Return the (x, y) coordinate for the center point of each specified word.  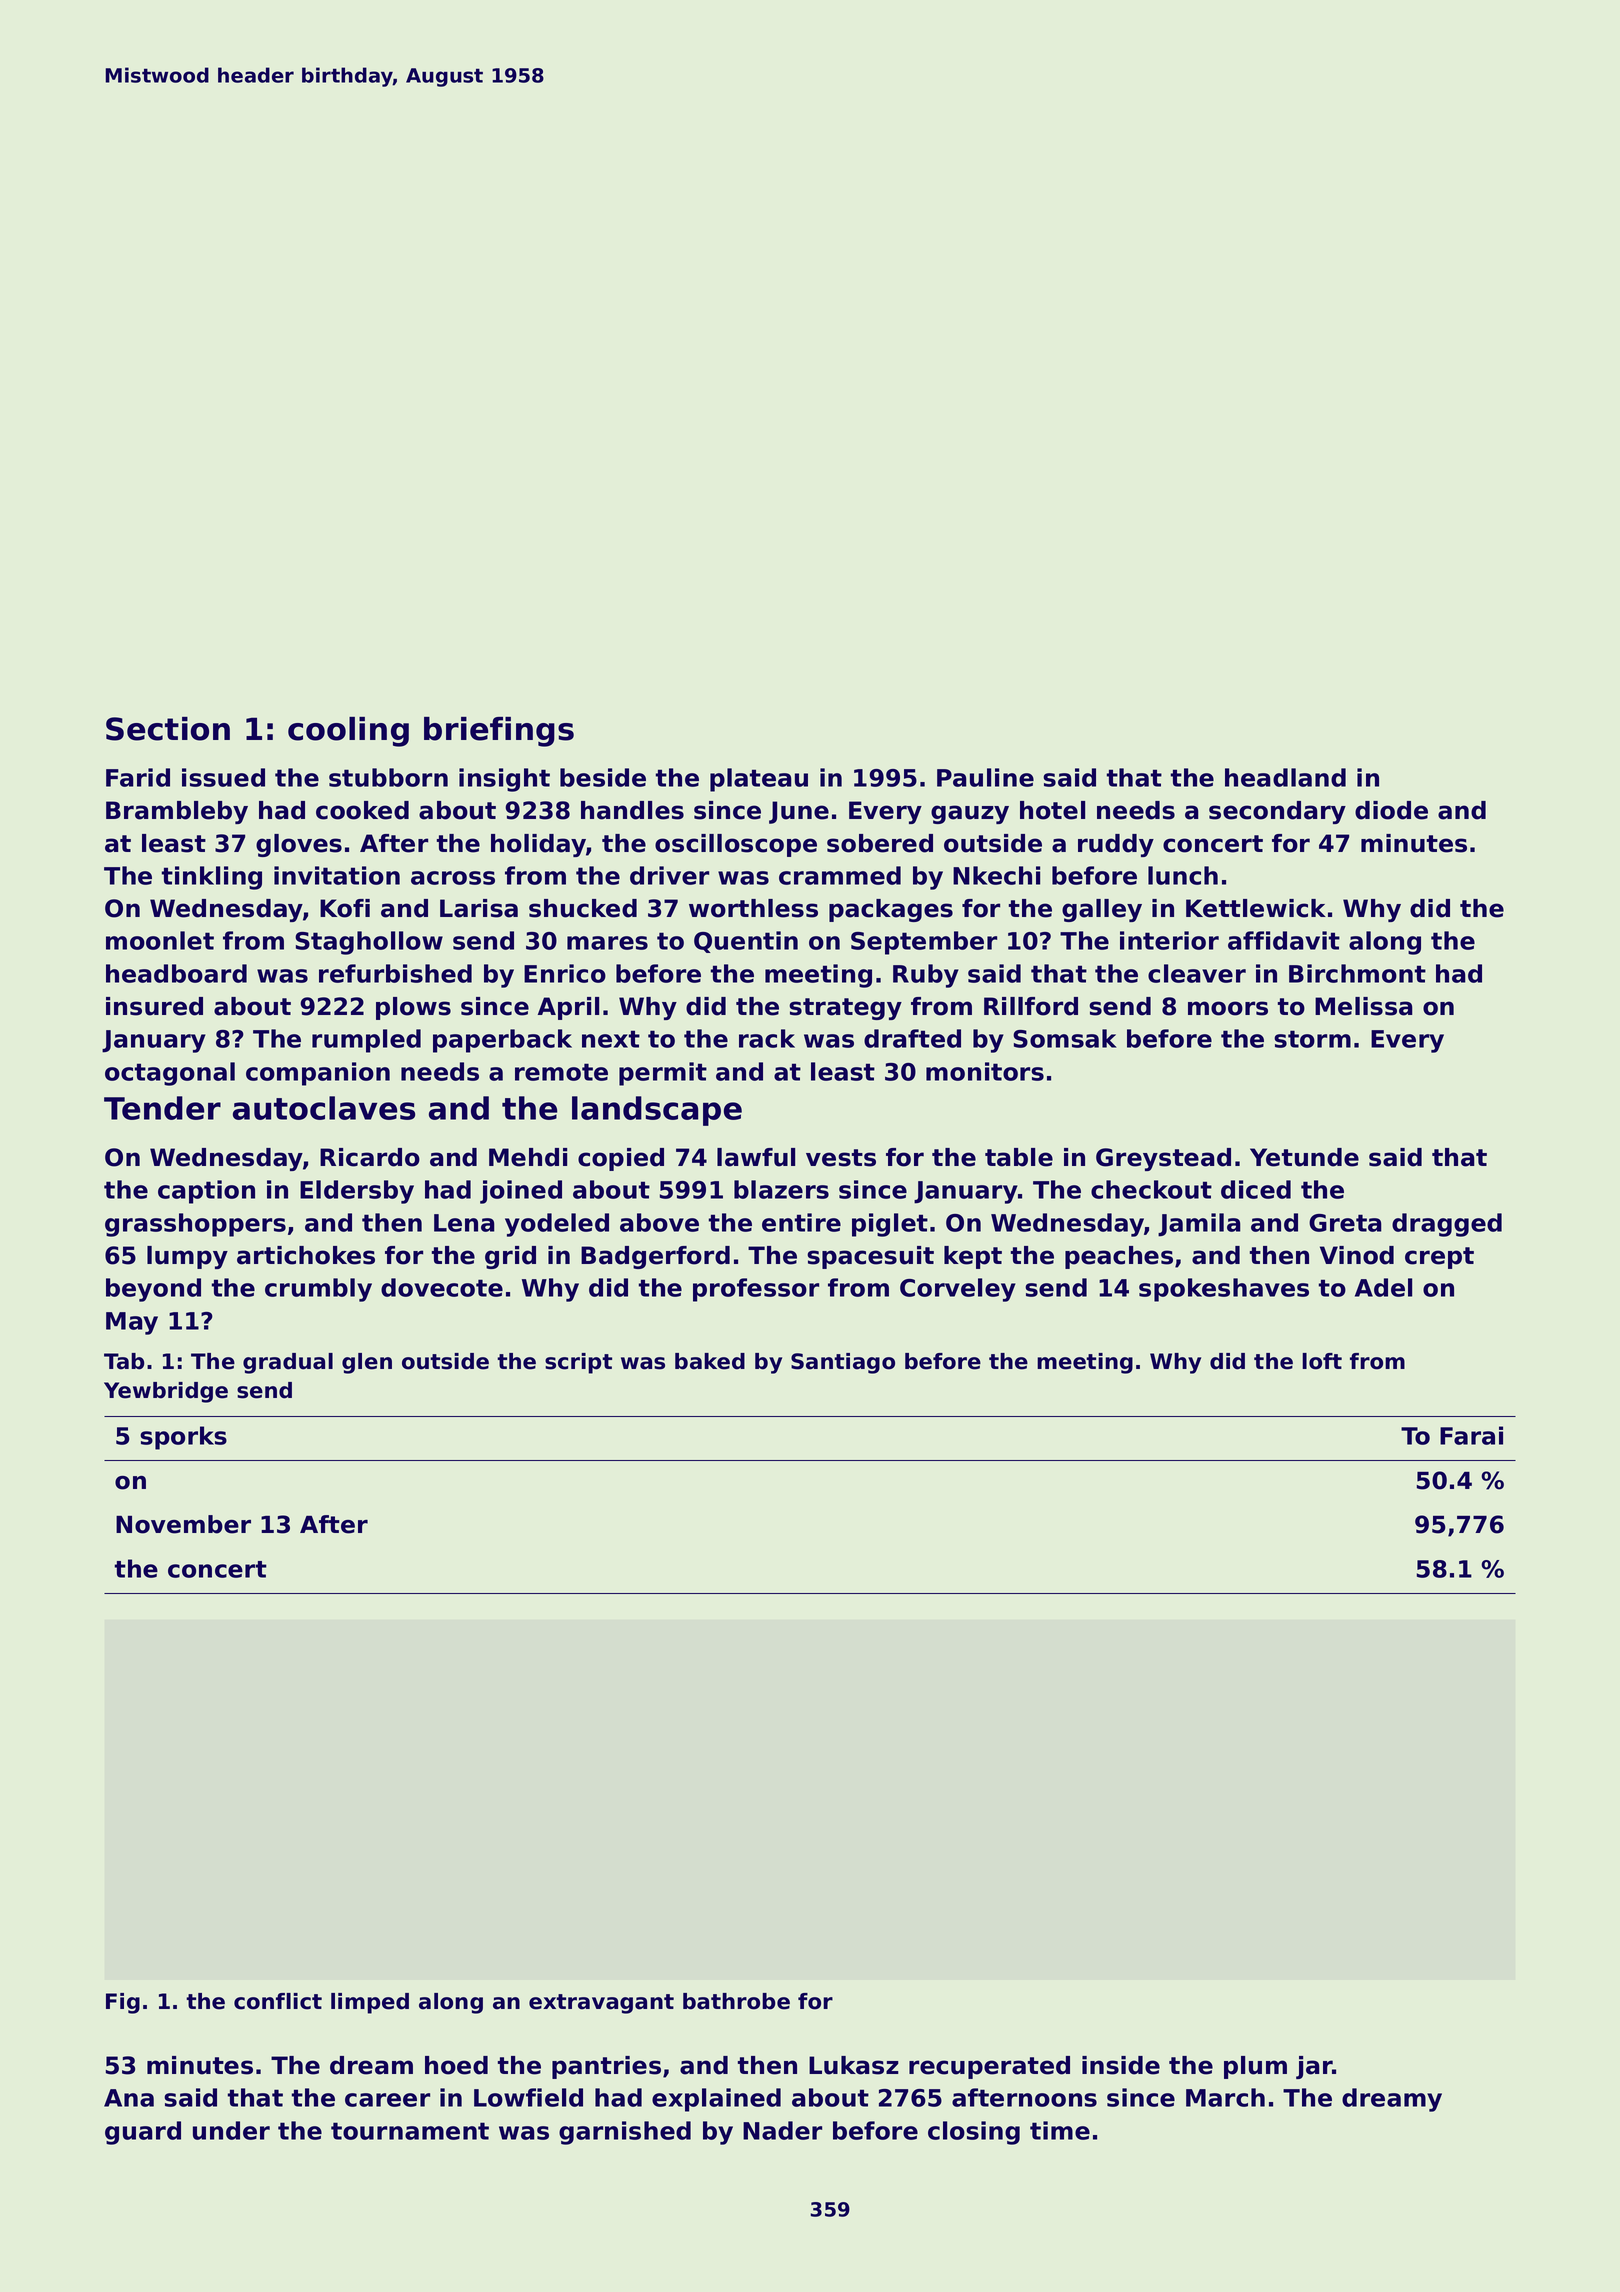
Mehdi (528, 1157)
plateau (759, 780)
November (183, 1524)
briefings (499, 732)
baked (710, 1361)
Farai (1471, 1435)
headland (1285, 777)
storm (1312, 1039)
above (659, 1222)
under (231, 2130)
